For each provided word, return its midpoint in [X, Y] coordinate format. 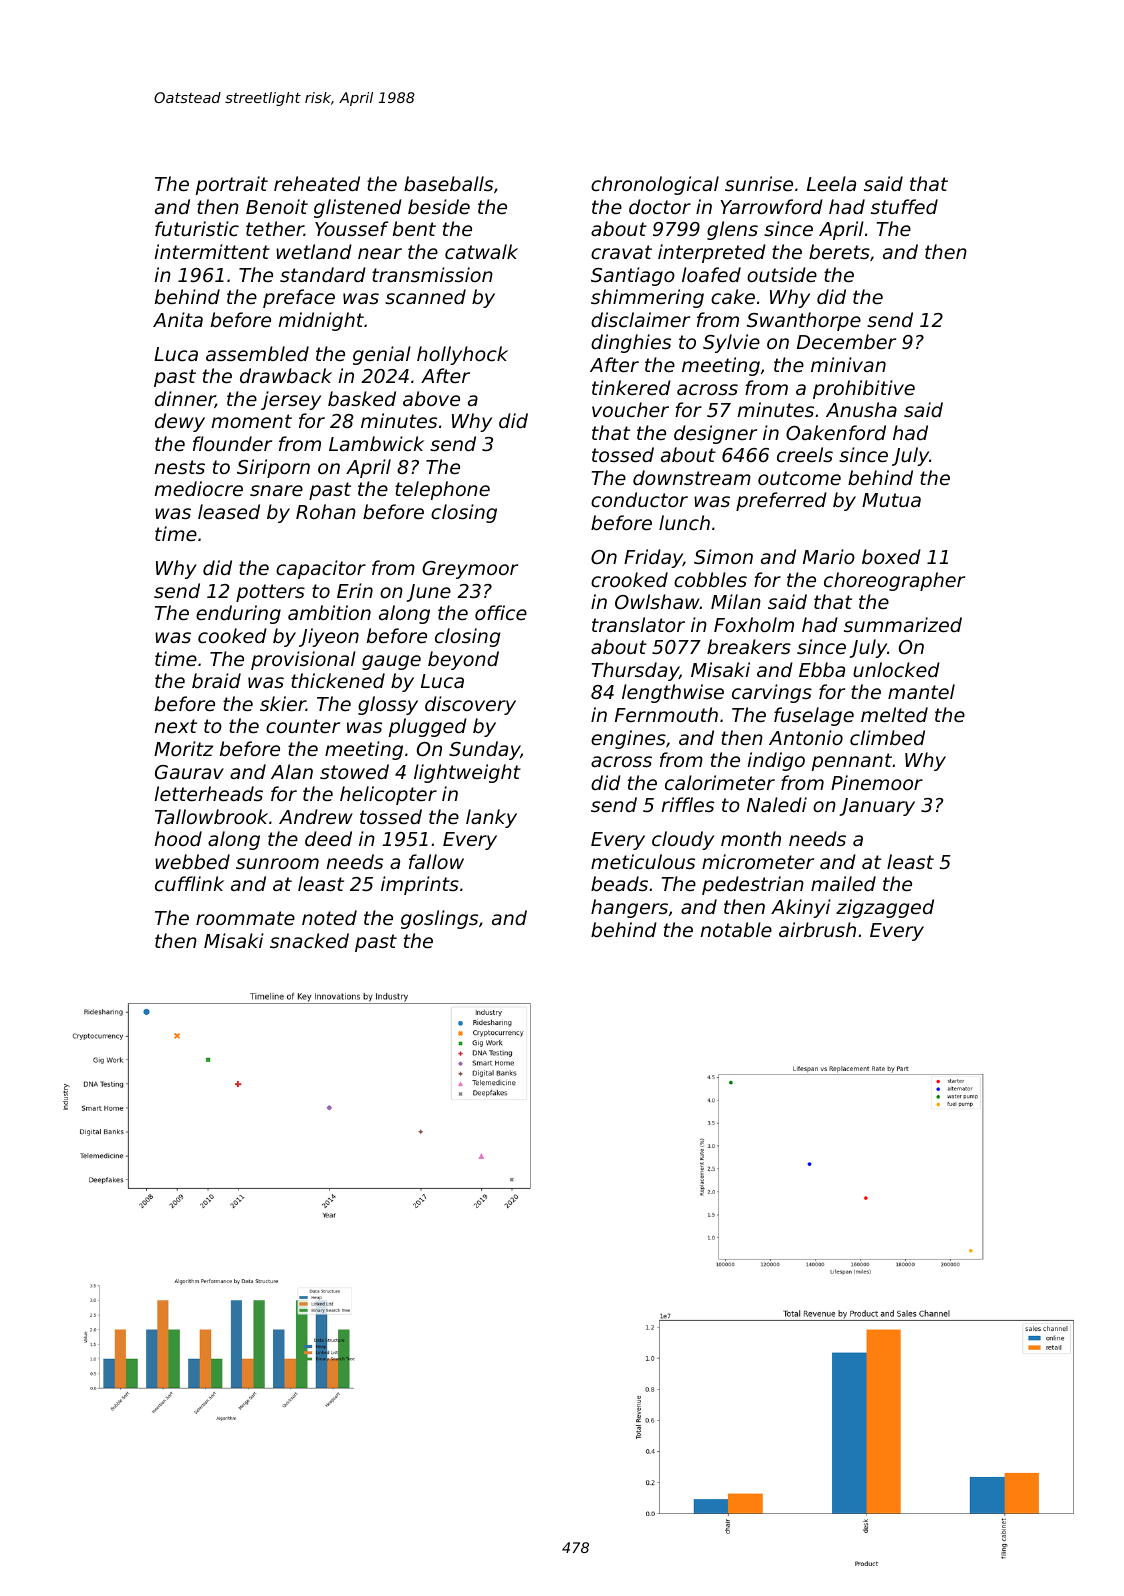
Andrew [316, 816]
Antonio [806, 737]
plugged [428, 727]
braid [216, 680]
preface [299, 298]
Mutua [891, 500]
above [431, 398]
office [501, 612]
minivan [848, 364]
